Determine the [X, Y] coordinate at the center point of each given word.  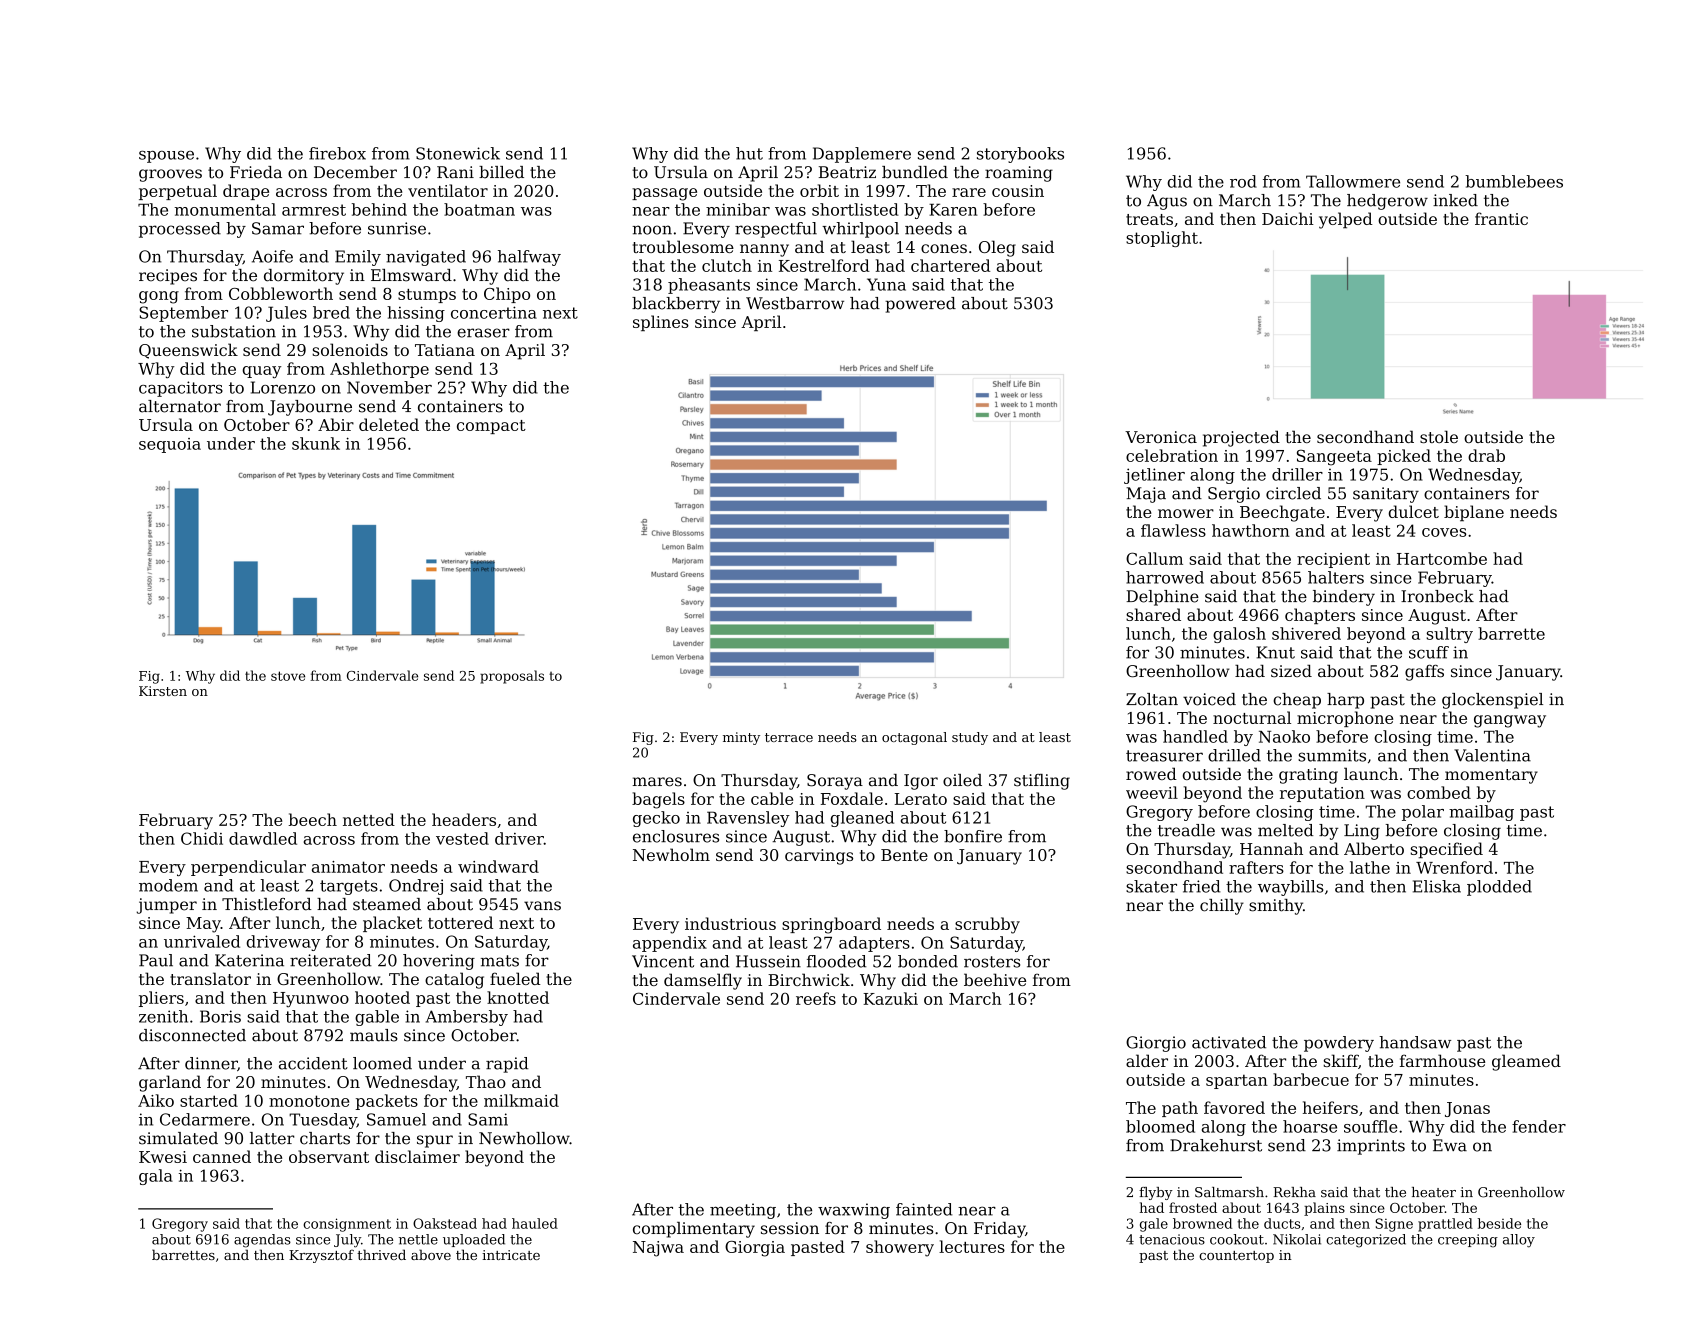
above [431, 1254]
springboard [831, 925]
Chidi [202, 838]
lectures [972, 1246]
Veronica [1161, 437]
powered [920, 305]
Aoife [272, 256]
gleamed [1526, 1062]
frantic [1501, 218]
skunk [316, 443]
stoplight [1162, 239]
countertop [1236, 1257]
